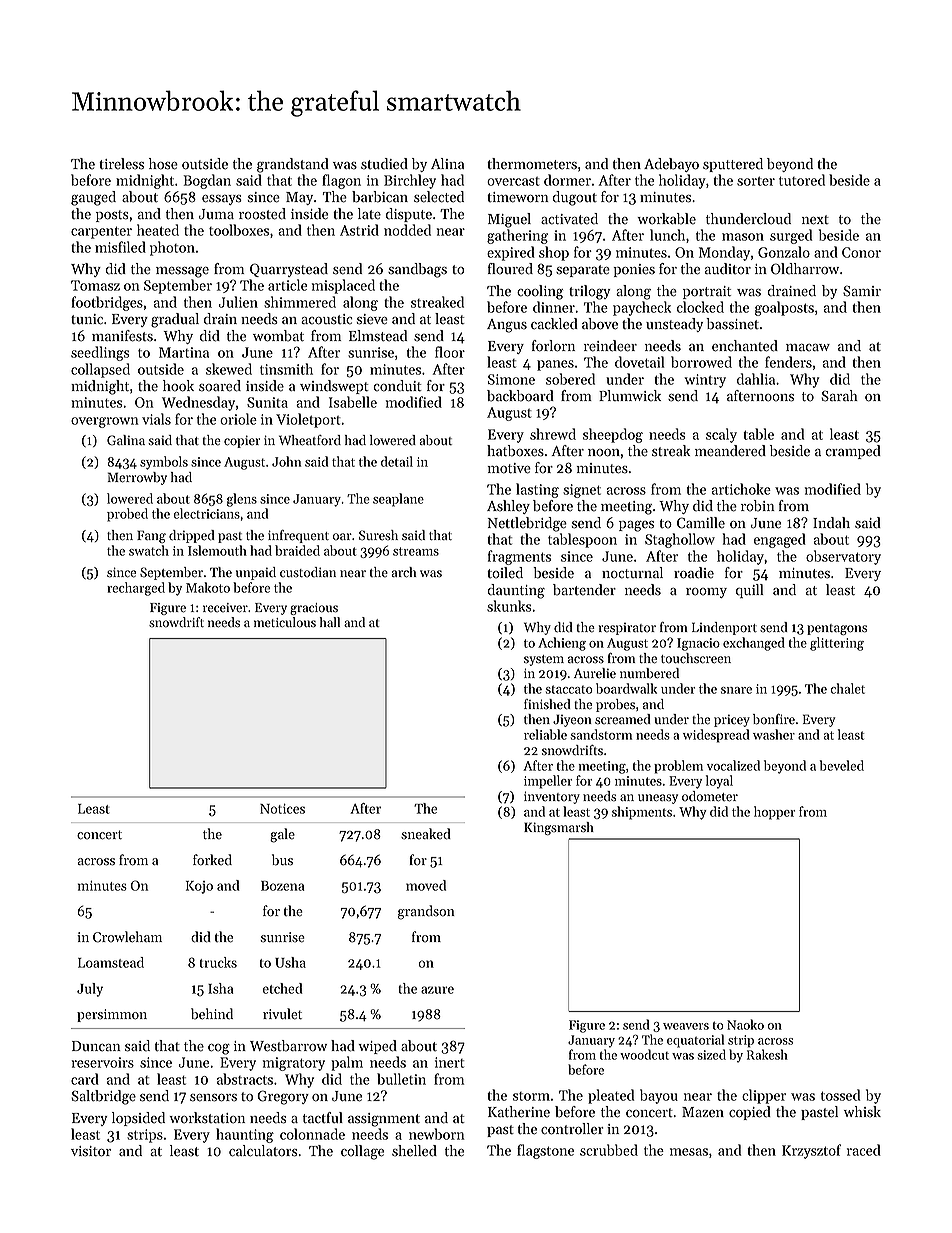  Describe the element at coordinates (175, 320) in the document. I see `gradual` at that location.
